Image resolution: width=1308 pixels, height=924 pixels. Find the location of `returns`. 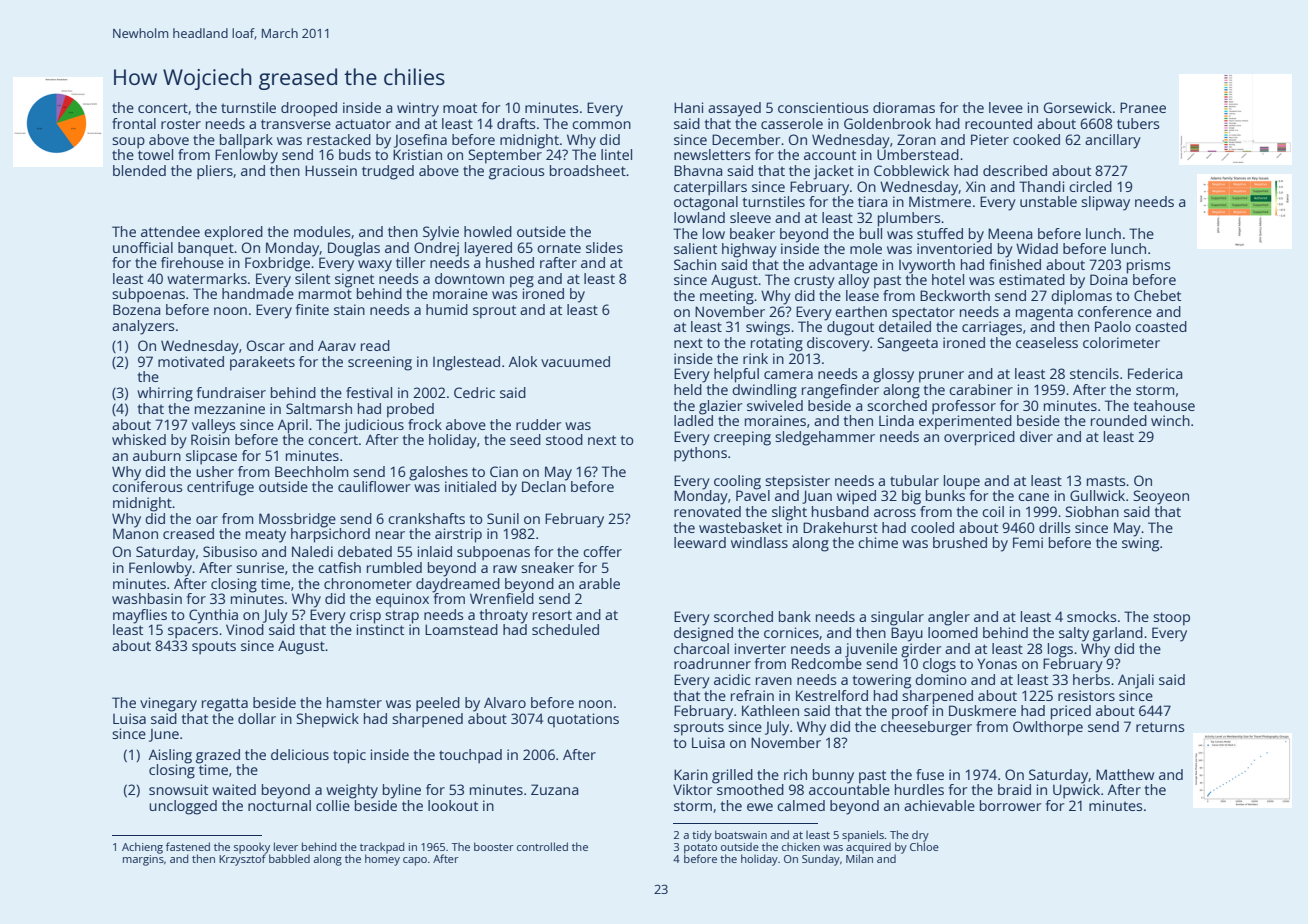

returns is located at coordinates (1160, 727).
